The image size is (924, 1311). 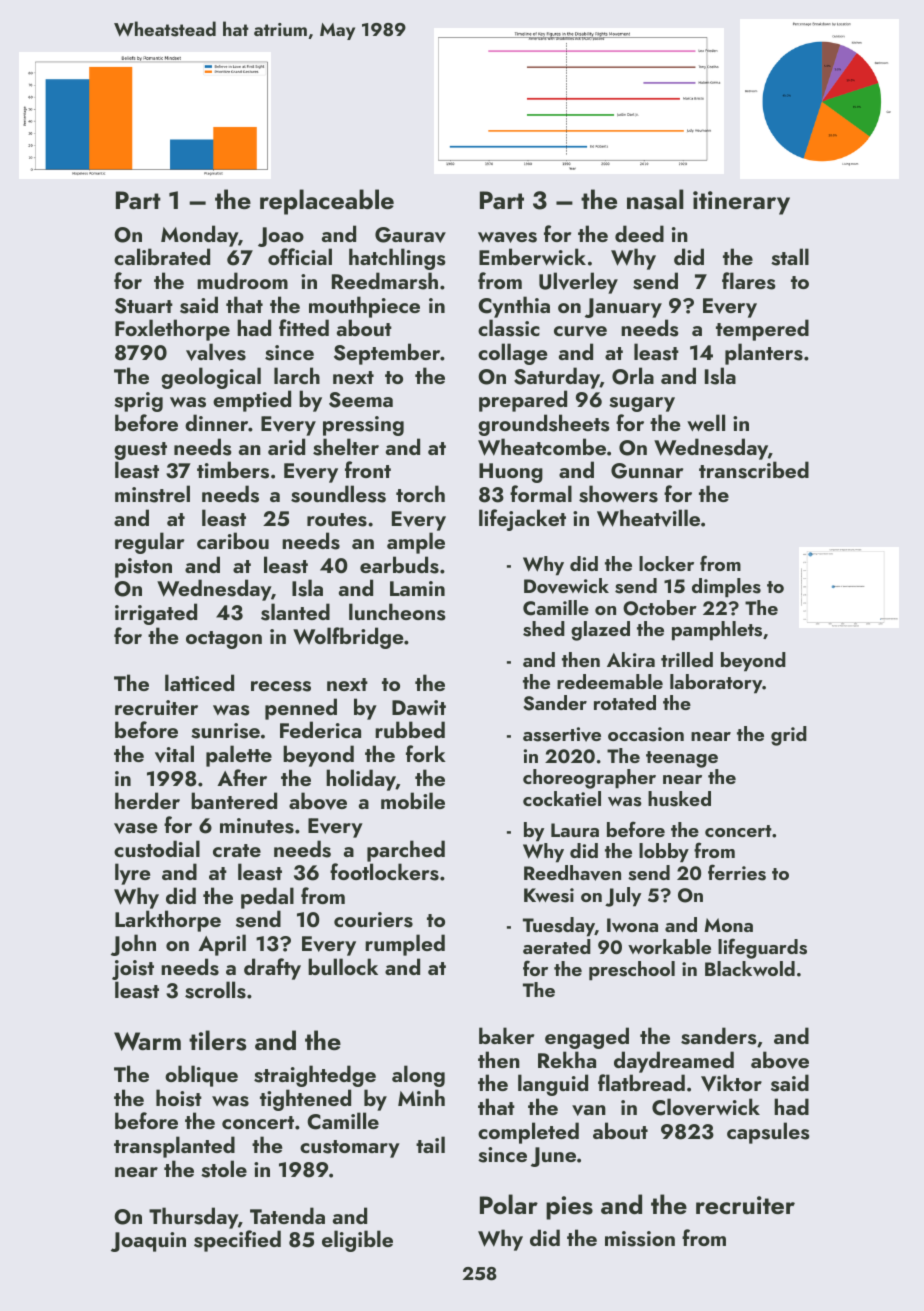 I want to click on Viktor, so click(x=731, y=1083).
